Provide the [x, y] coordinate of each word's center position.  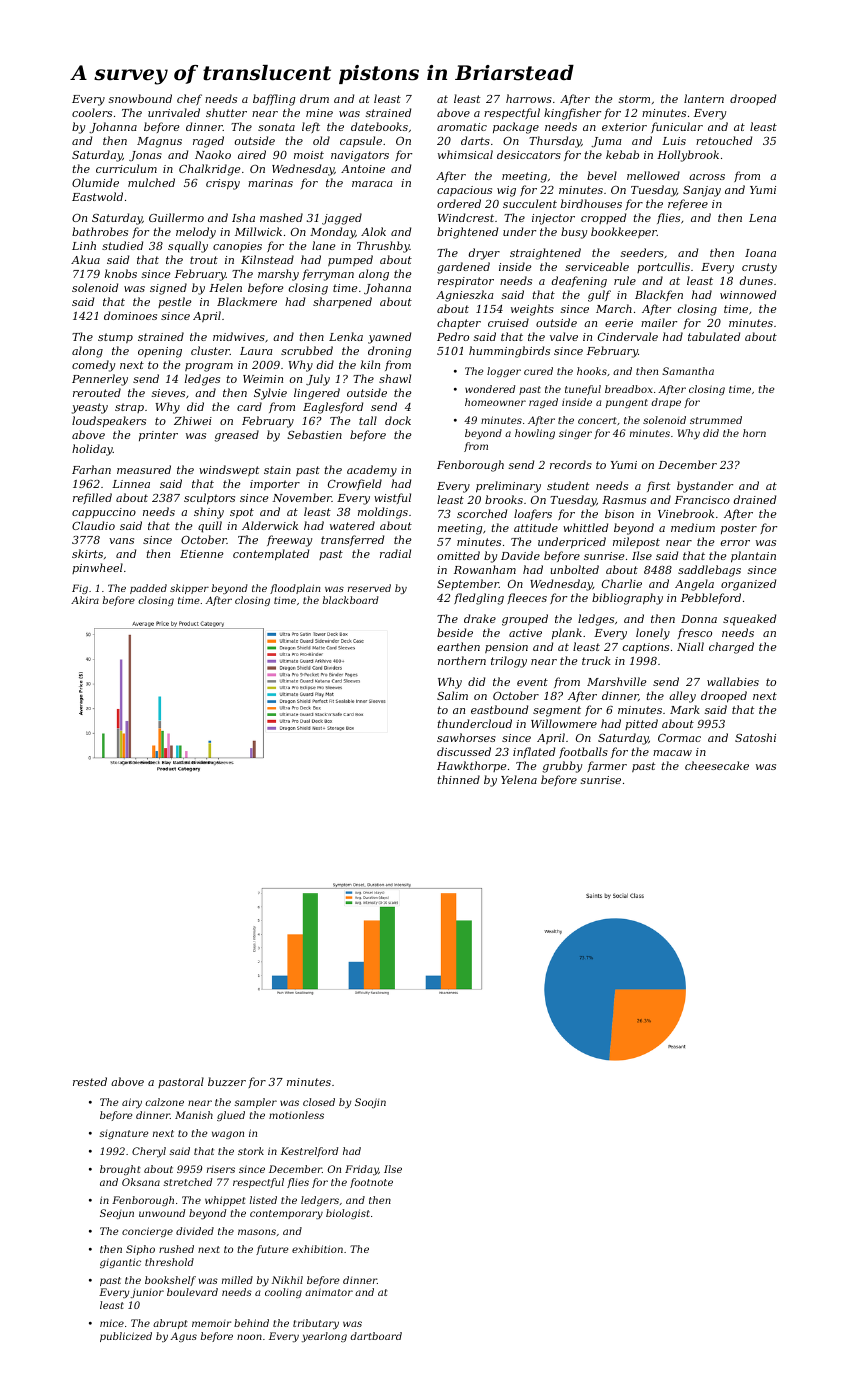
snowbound [140, 98]
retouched [724, 140]
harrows [529, 98]
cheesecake [717, 765]
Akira [85, 600]
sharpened [342, 302]
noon [249, 1337]
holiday [92, 450]
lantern [704, 98]
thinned [459, 779]
